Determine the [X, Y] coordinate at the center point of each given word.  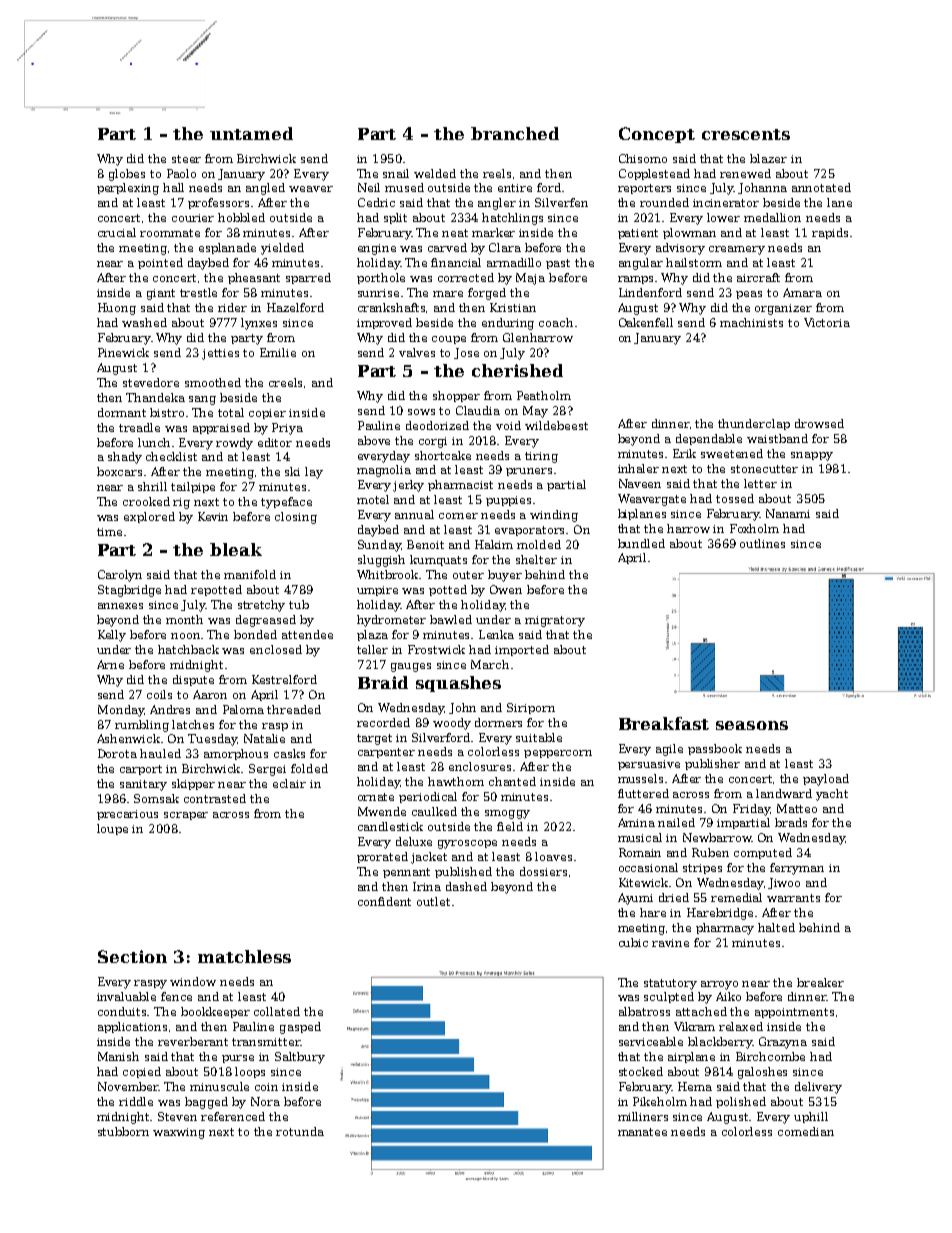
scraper [186, 816]
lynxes [259, 324]
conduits [123, 1011]
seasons [752, 725]
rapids [830, 233]
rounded [664, 202]
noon [185, 636]
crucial [117, 232]
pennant [406, 873]
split [395, 218]
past [558, 264]
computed [763, 853]
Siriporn [531, 708]
